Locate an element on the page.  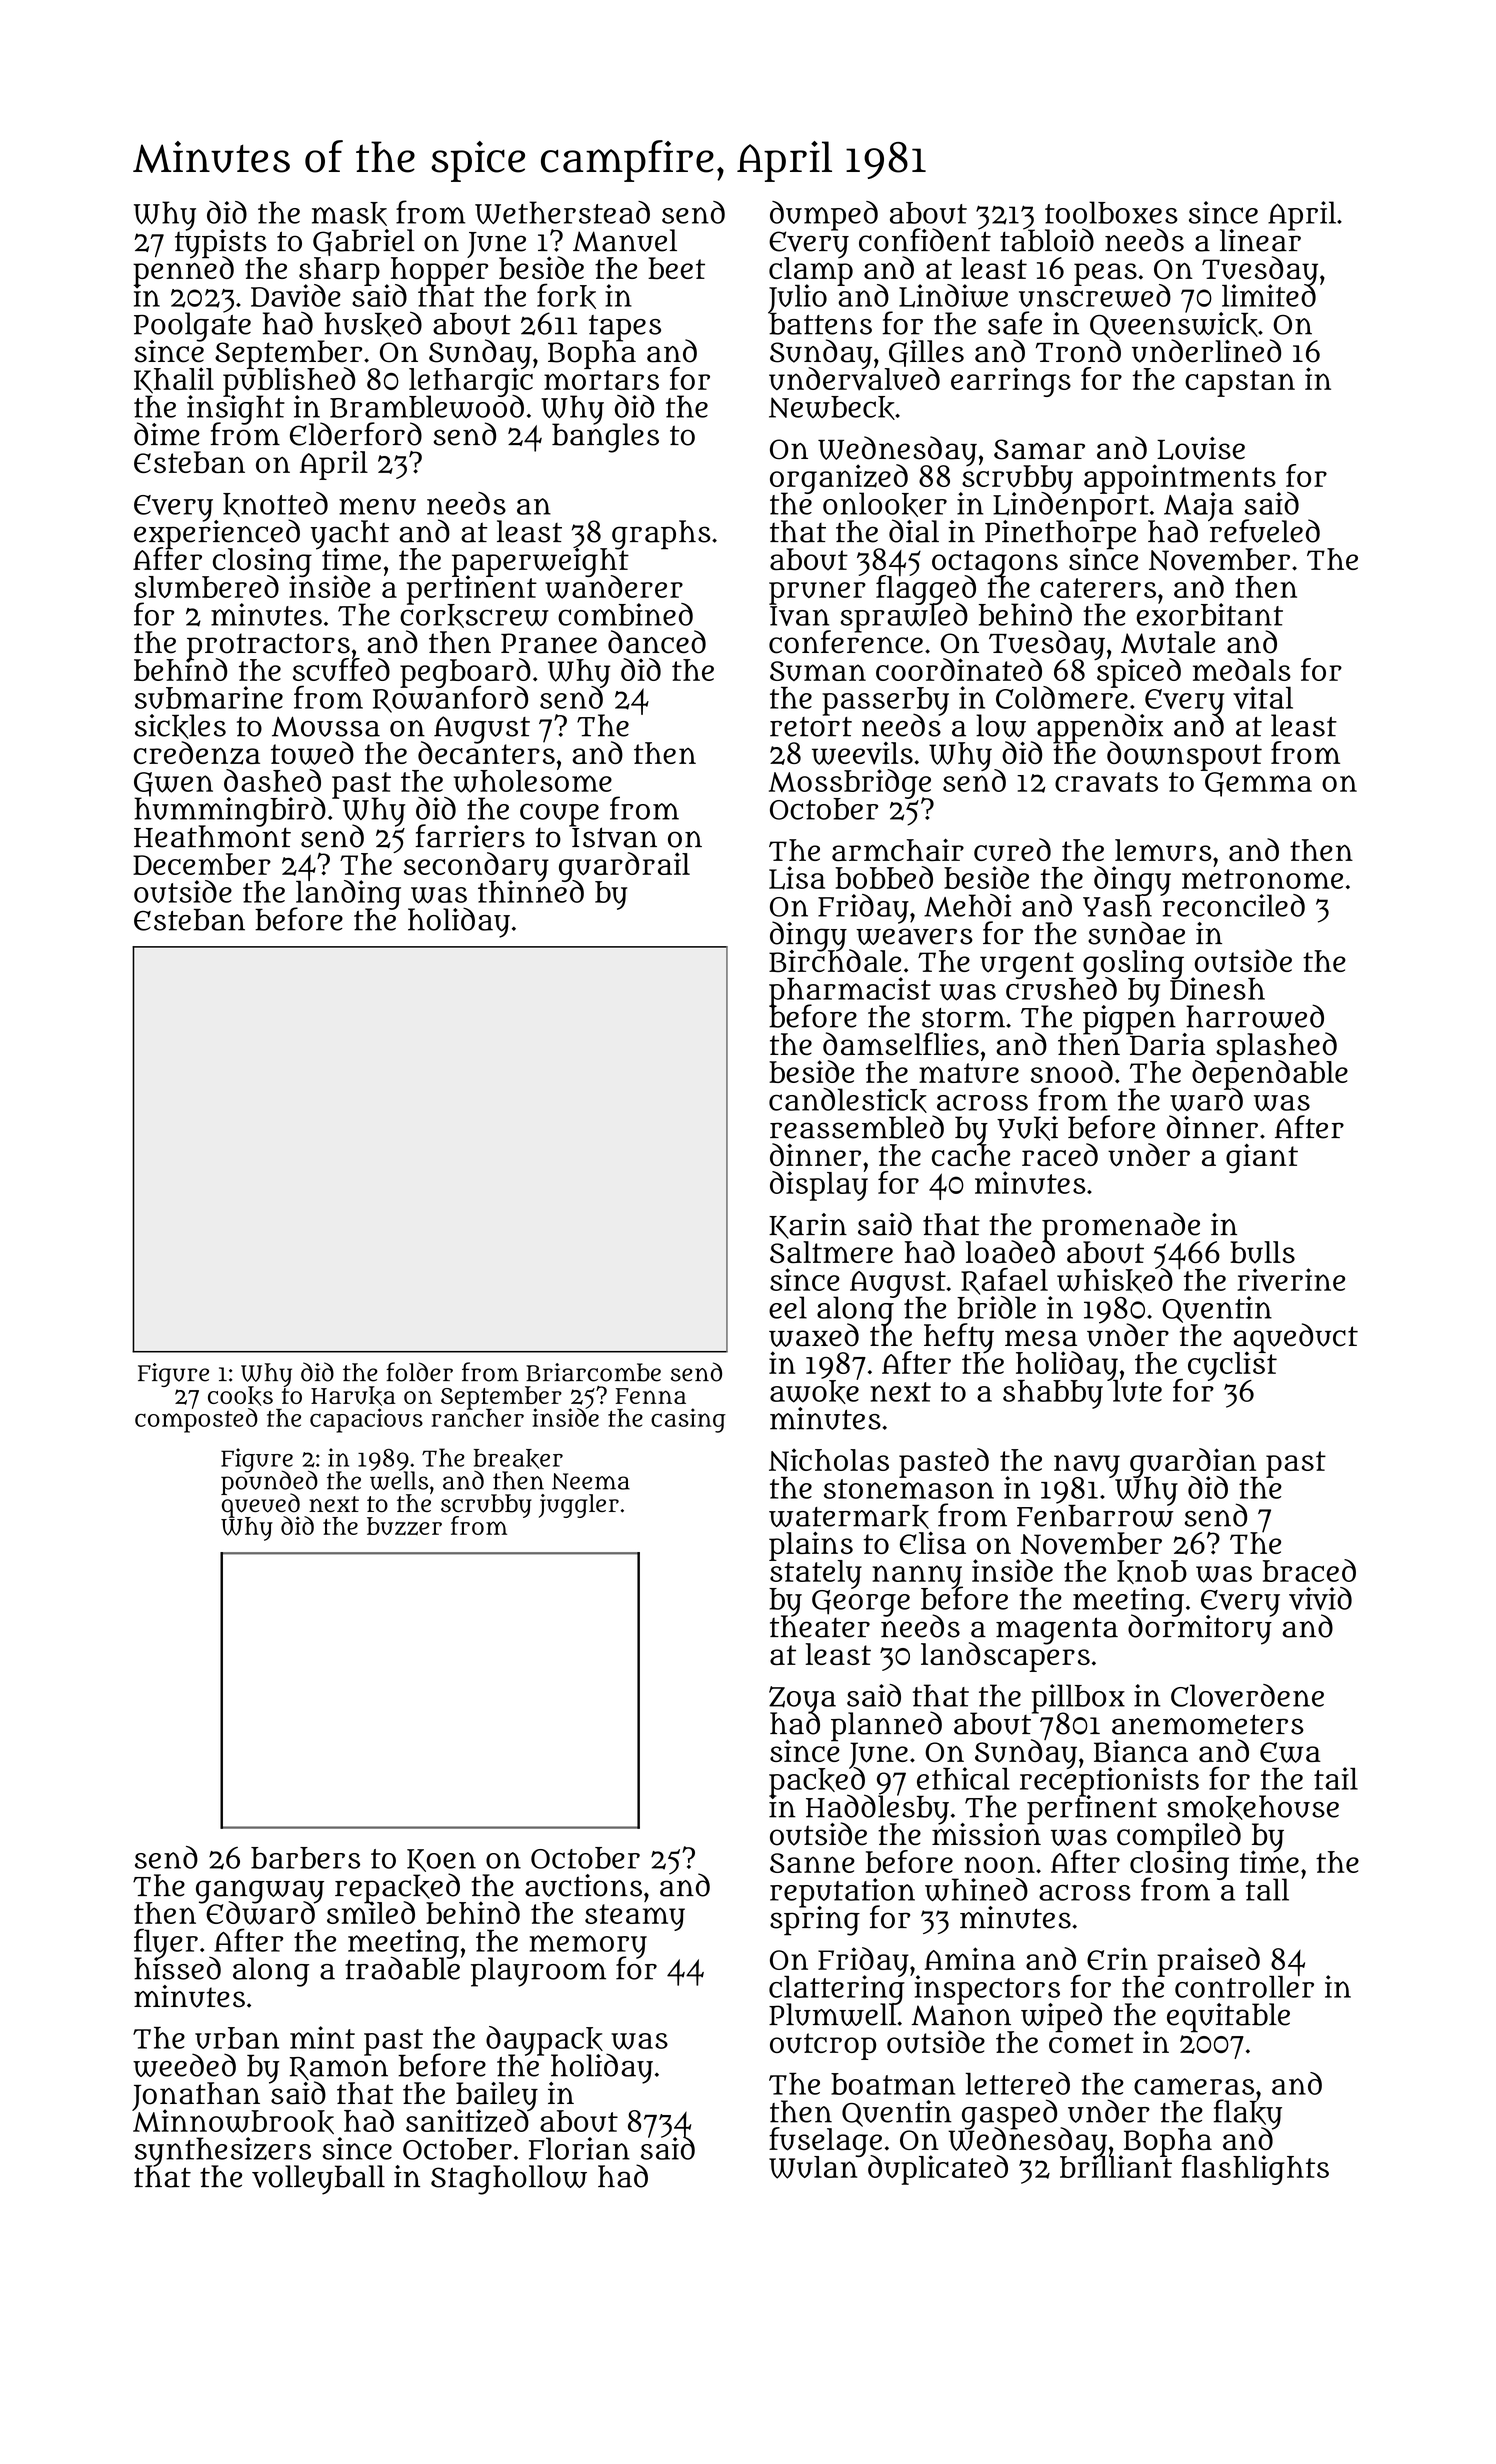
Queenswick is located at coordinates (1174, 325).
